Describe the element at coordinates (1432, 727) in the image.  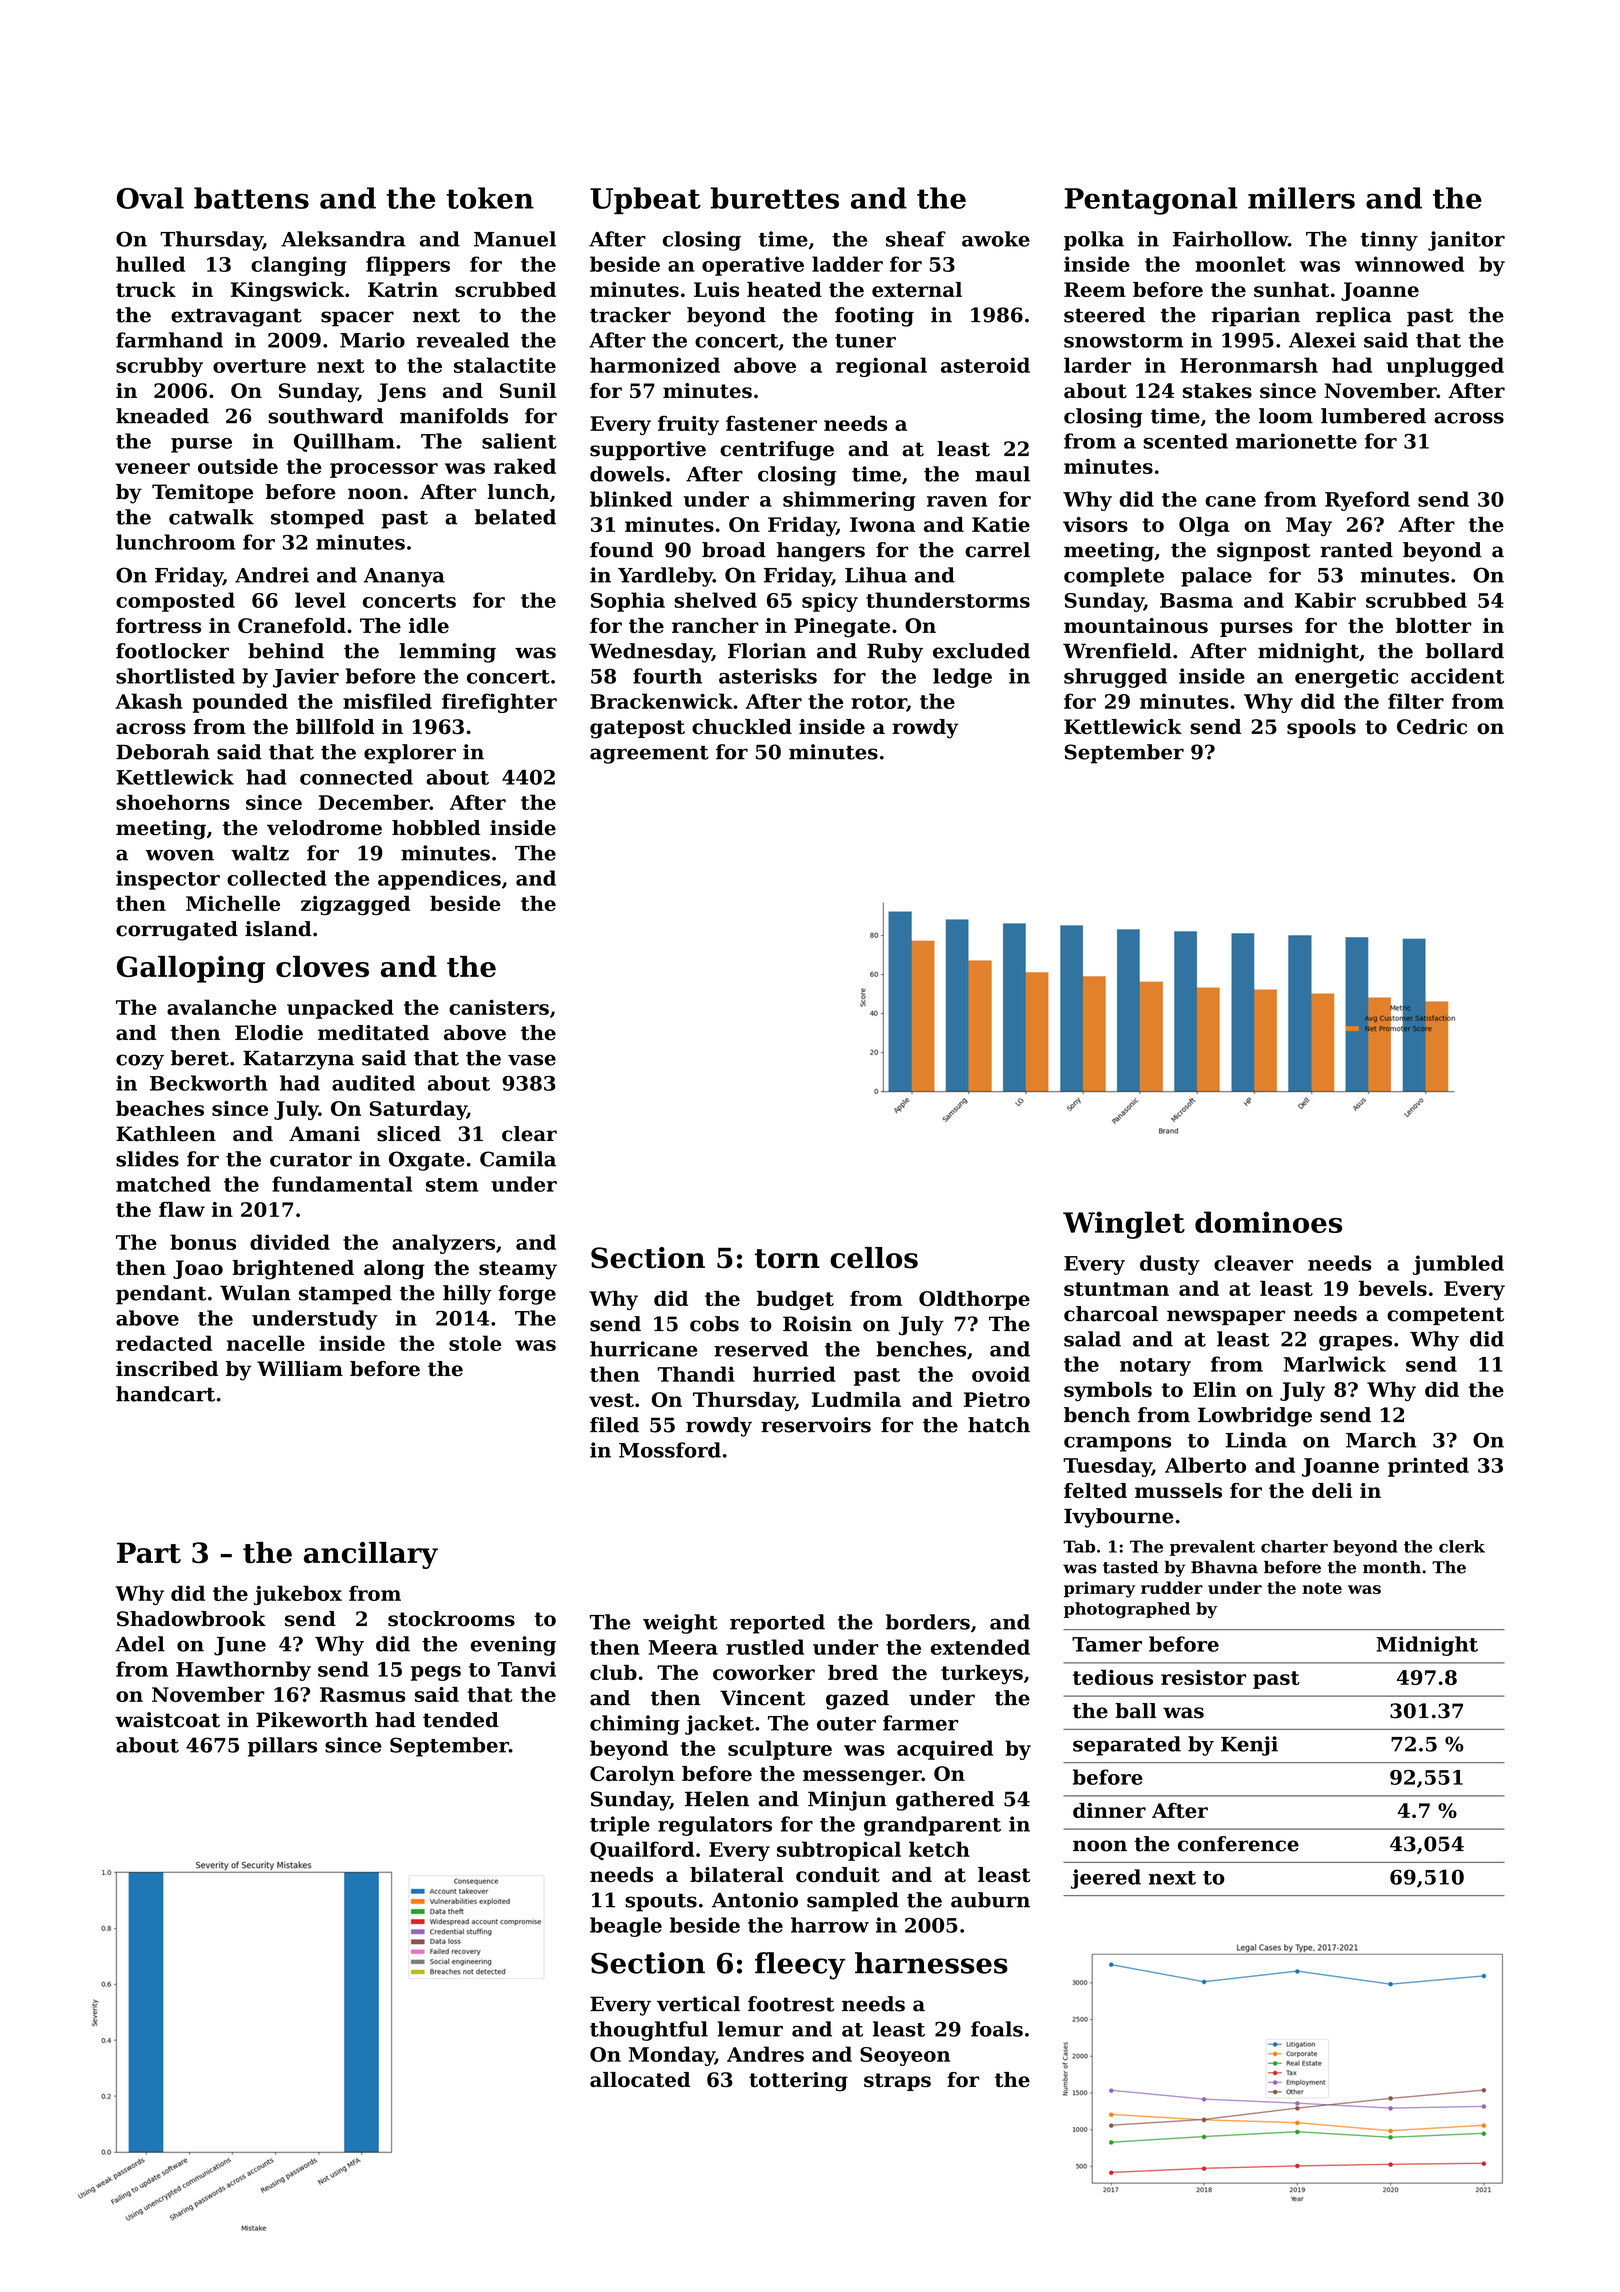
I see `Cedric` at that location.
